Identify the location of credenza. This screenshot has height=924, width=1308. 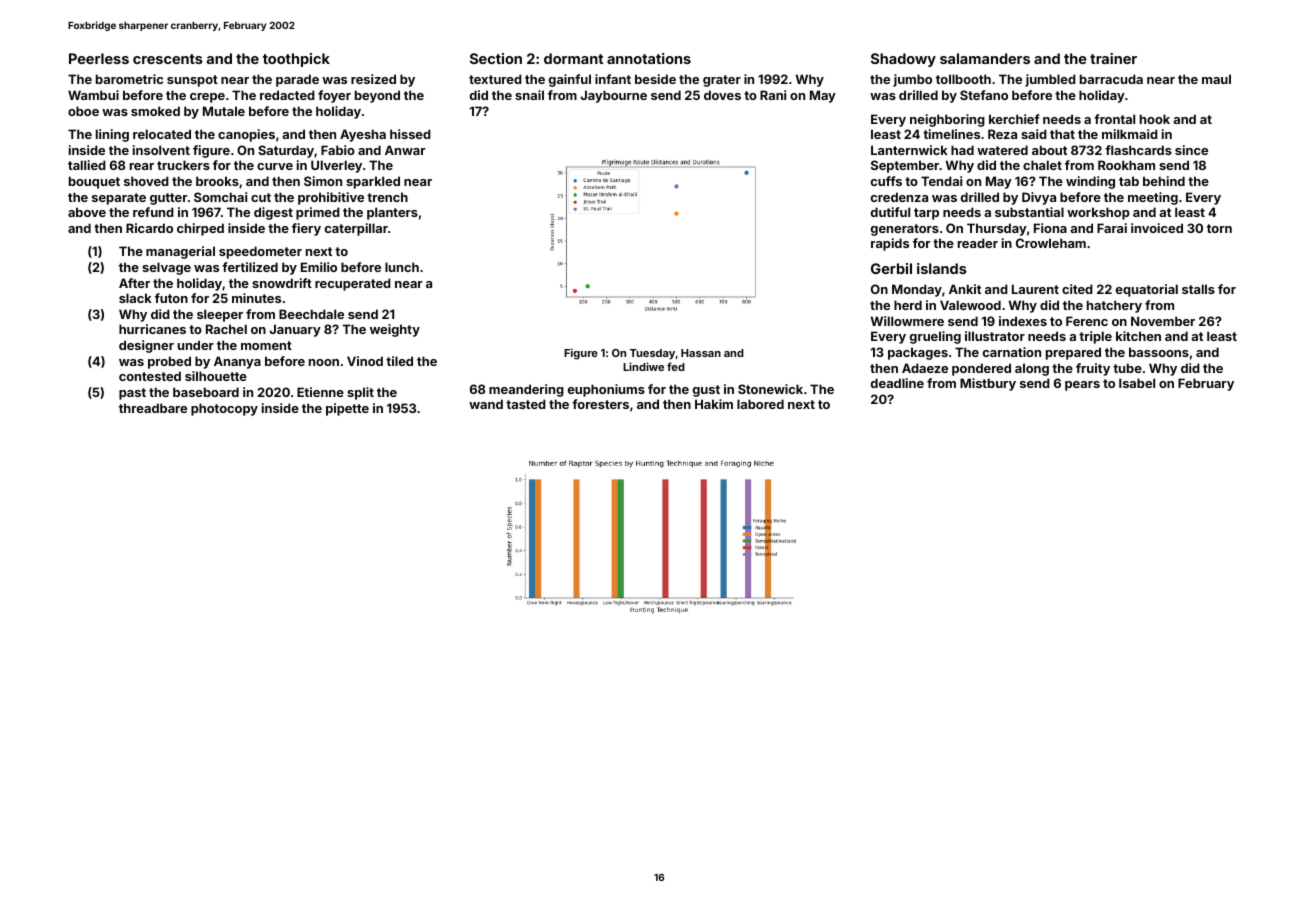
(899, 197).
